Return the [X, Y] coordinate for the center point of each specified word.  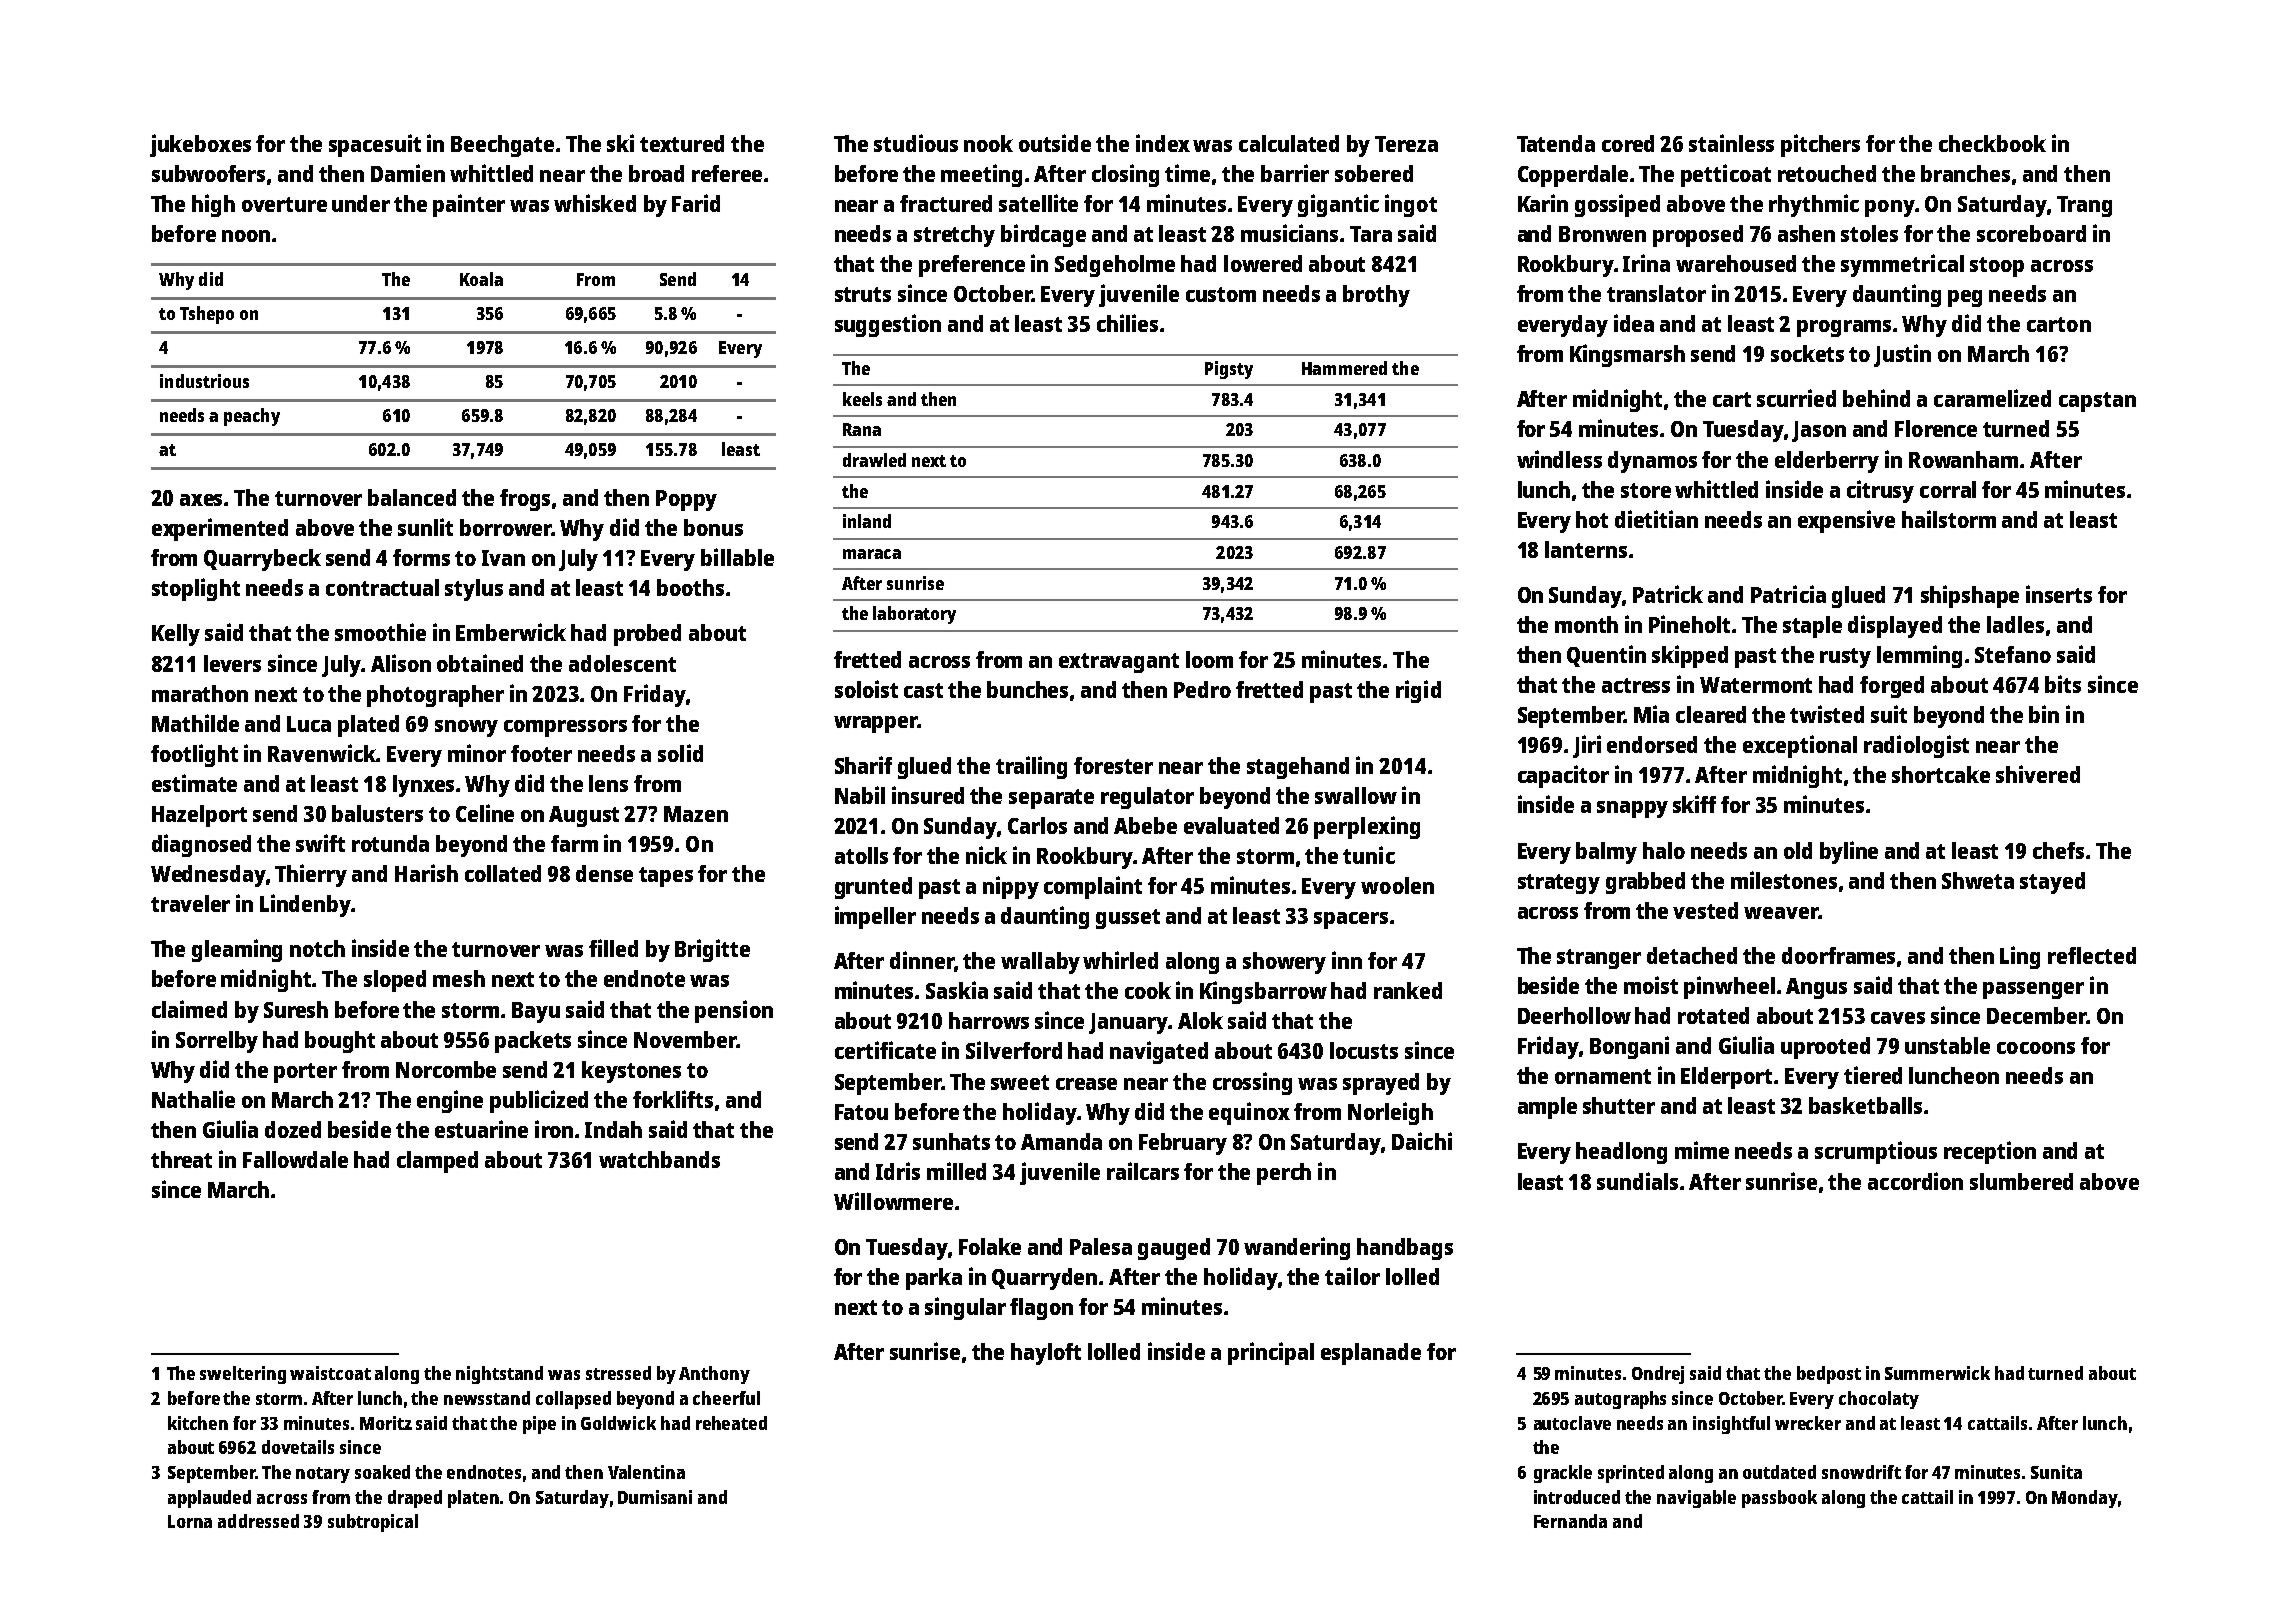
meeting [981, 175]
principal [1271, 1353]
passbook [1779, 1499]
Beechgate [502, 146]
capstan [2097, 402]
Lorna [190, 1521]
